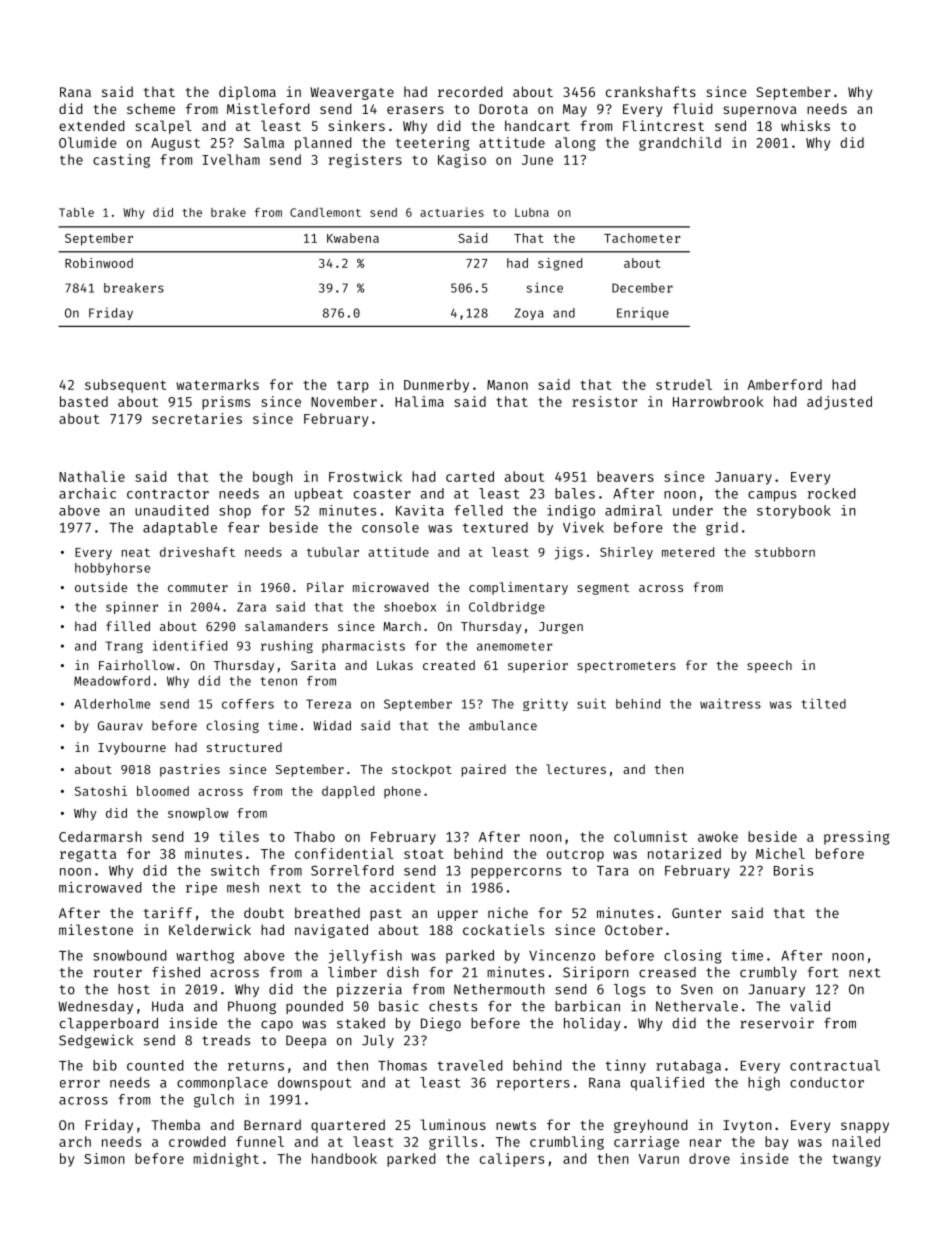  What do you see at coordinates (470, 1065) in the document?
I see `traveled` at bounding box center [470, 1065].
